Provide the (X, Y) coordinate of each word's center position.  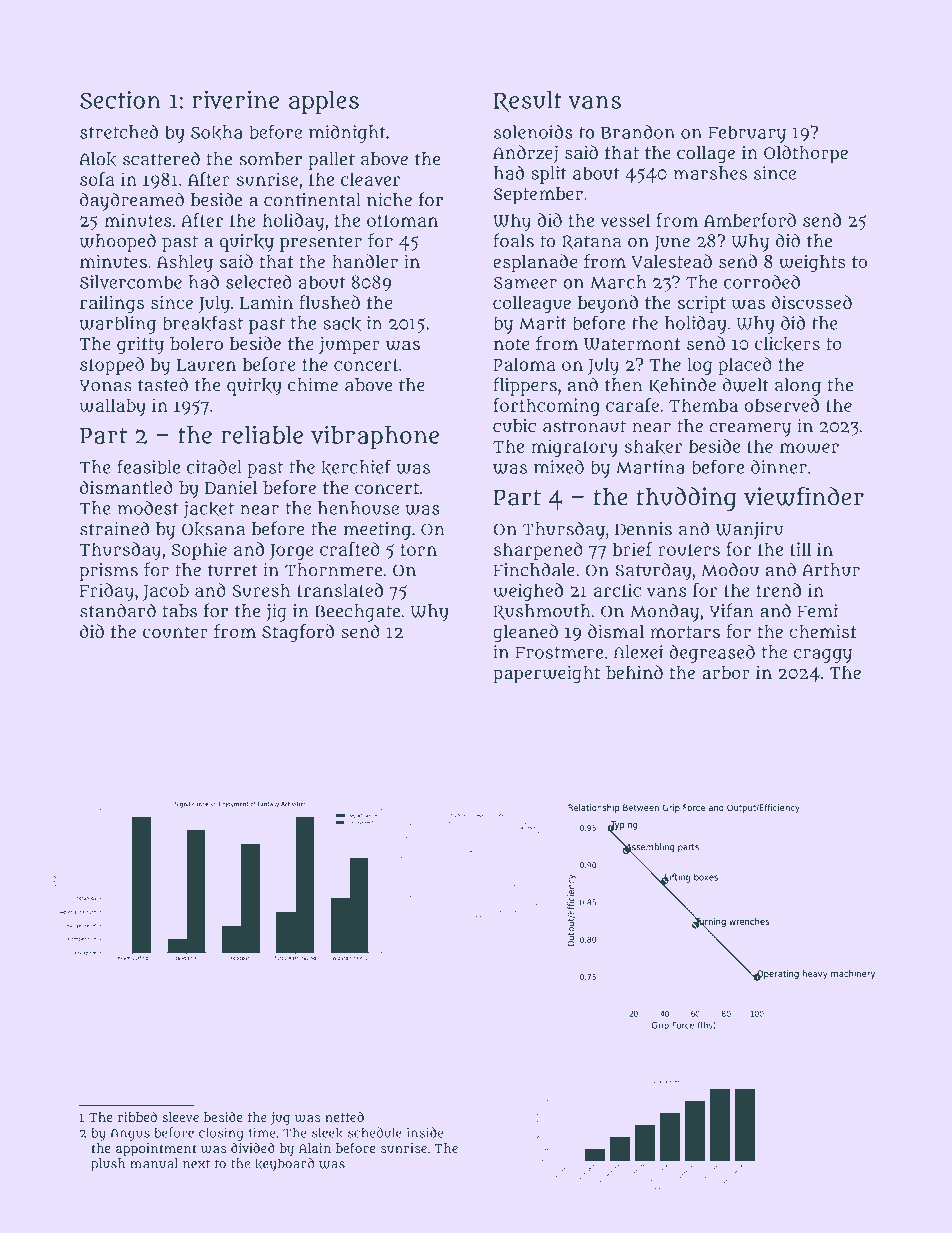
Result (527, 101)
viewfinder (804, 496)
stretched (119, 132)
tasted (163, 384)
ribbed (137, 1117)
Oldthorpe (806, 154)
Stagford (298, 633)
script (702, 304)
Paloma (524, 364)
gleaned (525, 633)
